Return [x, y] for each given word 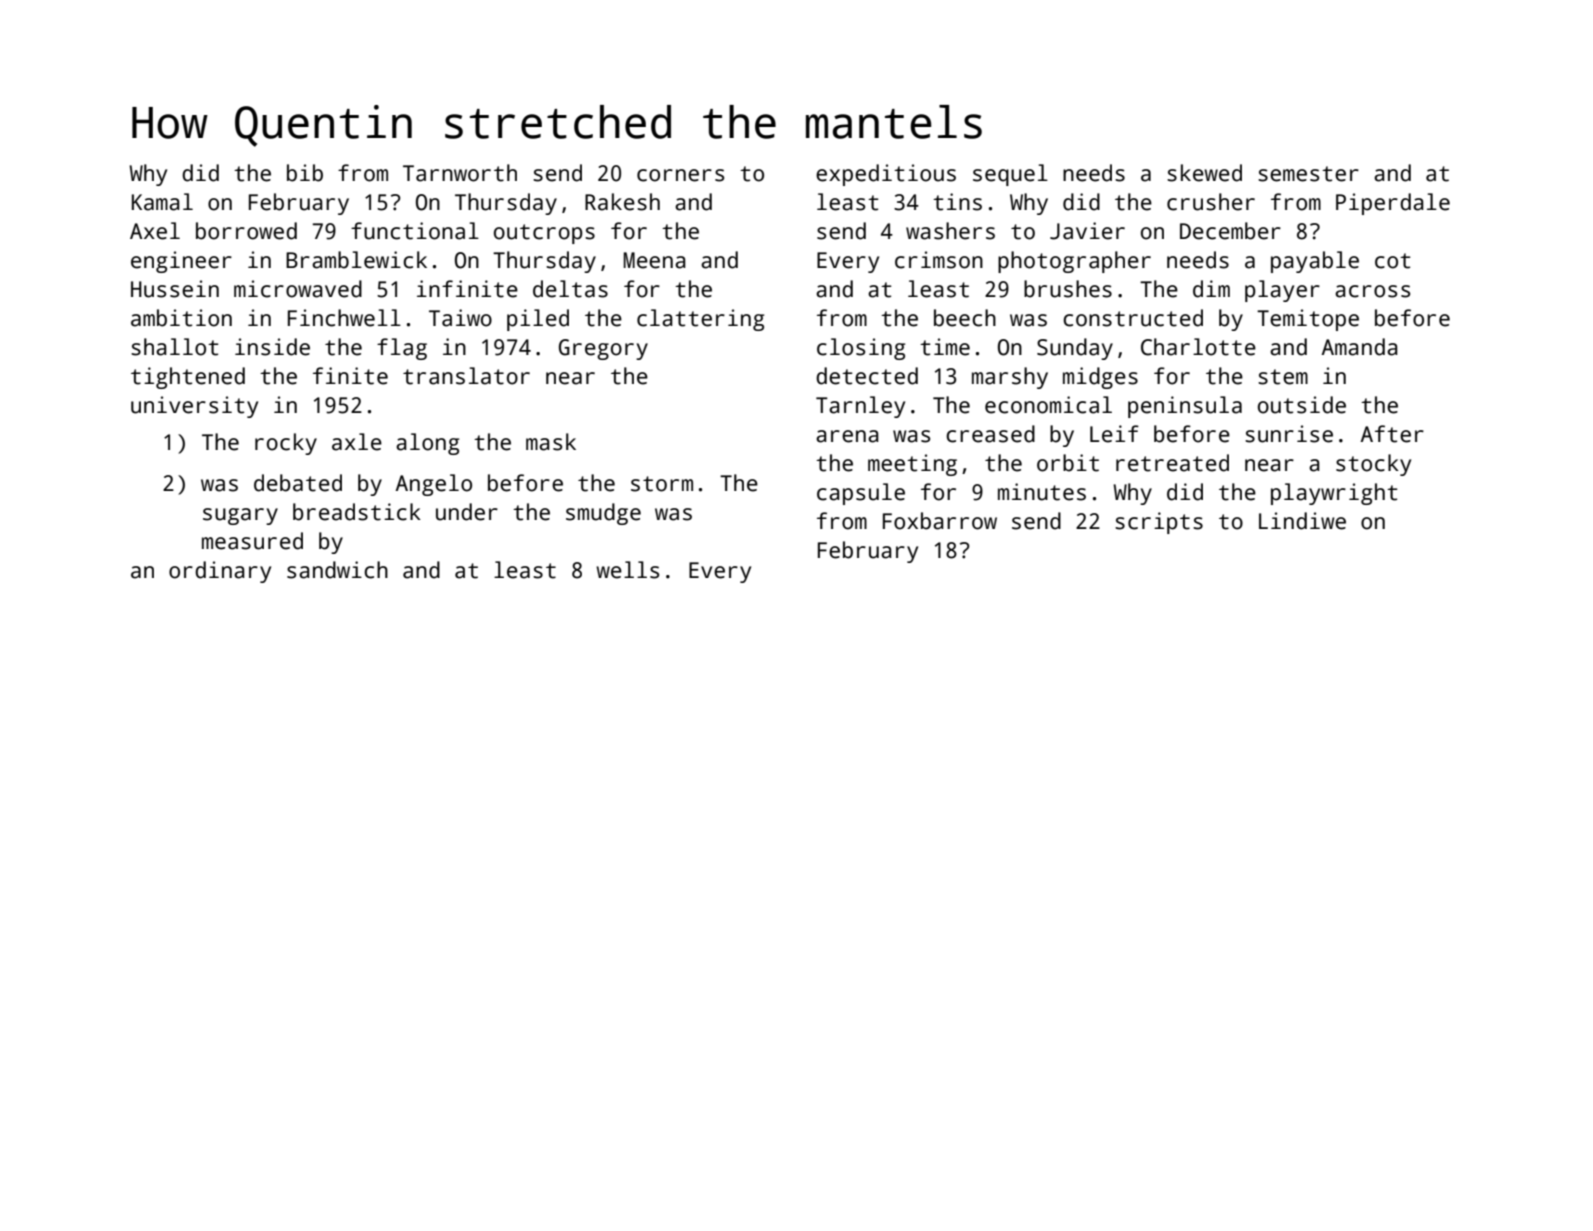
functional [415, 231]
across [1372, 291]
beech [965, 318]
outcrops [544, 234]
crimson [939, 260]
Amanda [1359, 347]
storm [662, 484]
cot [1393, 261]
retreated [1172, 463]
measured [252, 541]
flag [402, 349]
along [427, 444]
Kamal [162, 202]
